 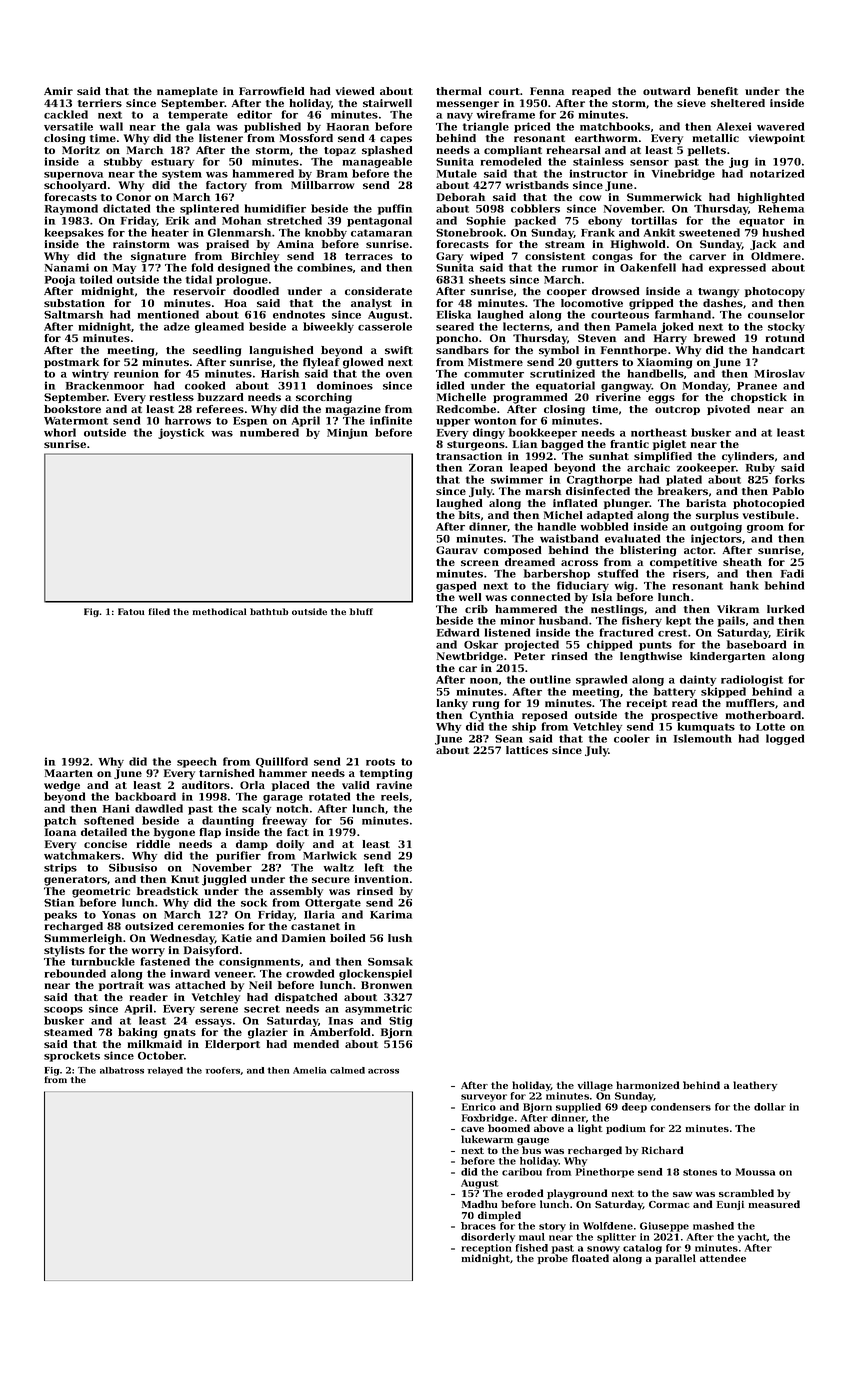 I want to click on projected, so click(x=532, y=645).
